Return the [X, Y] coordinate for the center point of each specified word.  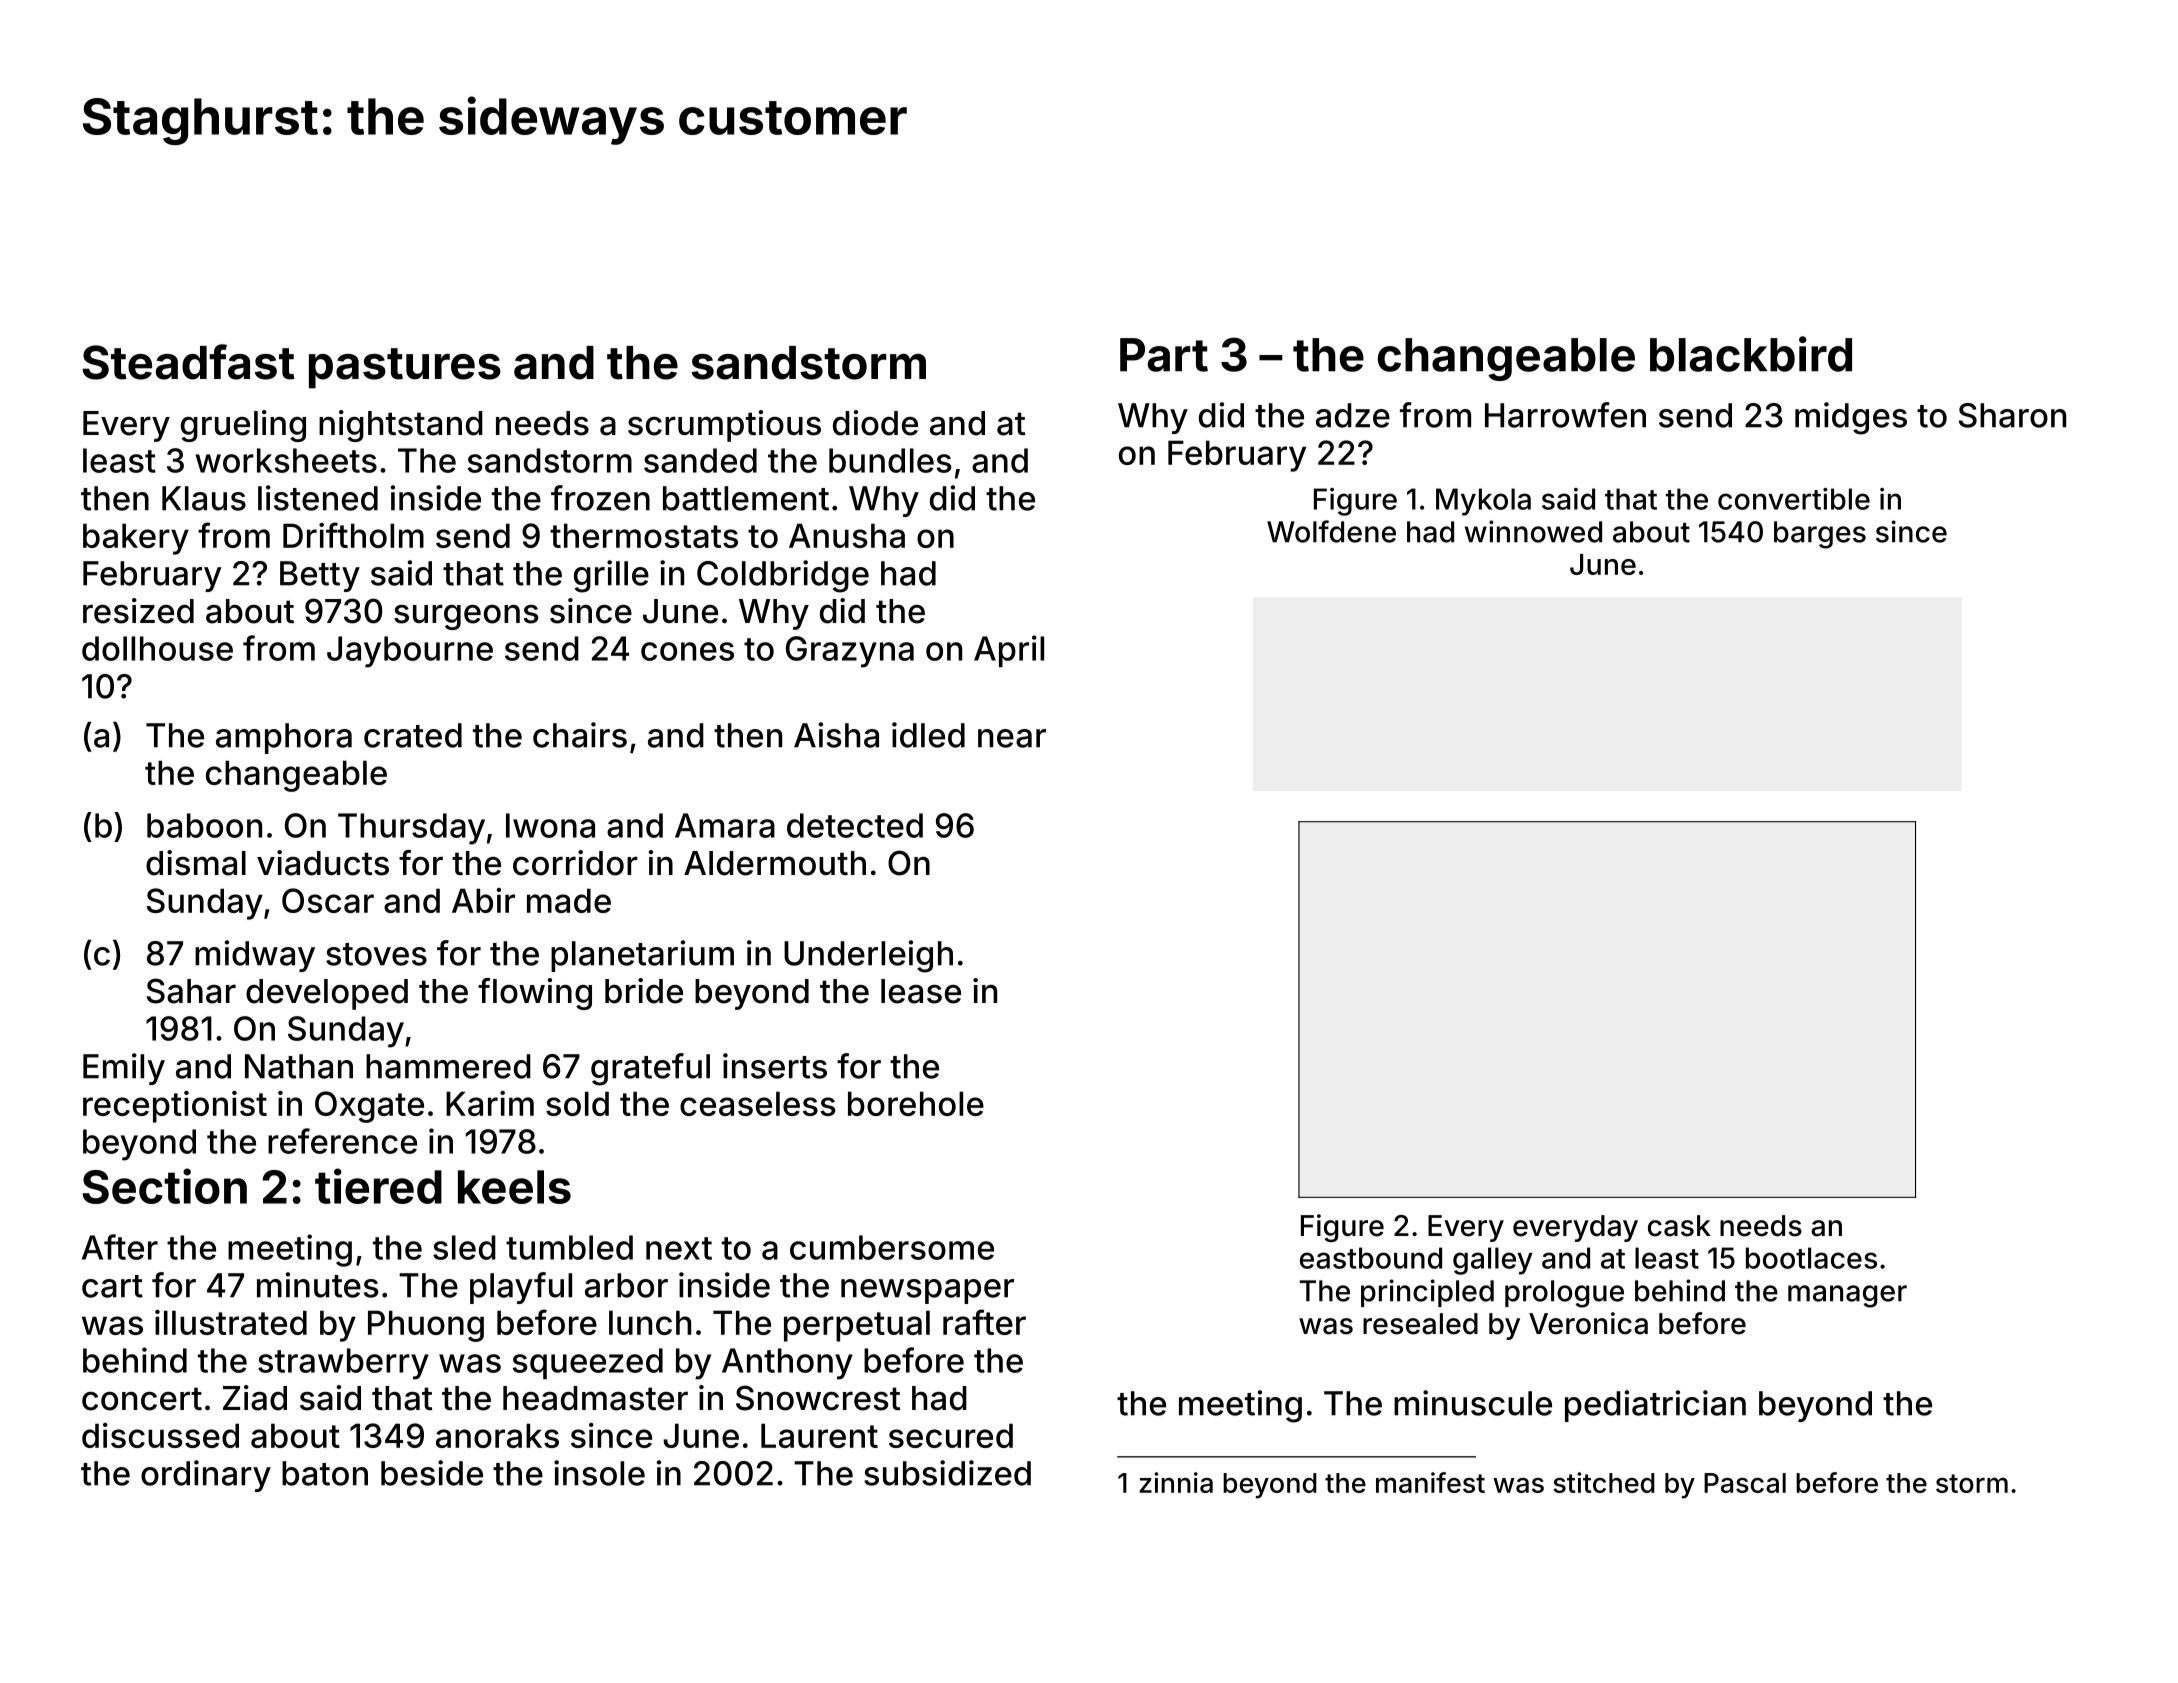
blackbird [1751, 354]
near [1012, 738]
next [679, 1248]
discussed [160, 1435]
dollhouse [157, 648]
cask [1679, 1226]
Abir [483, 900]
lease [921, 991]
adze [1353, 415]
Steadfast [188, 362]
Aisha [836, 735]
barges [1820, 535]
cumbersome [892, 1247]
